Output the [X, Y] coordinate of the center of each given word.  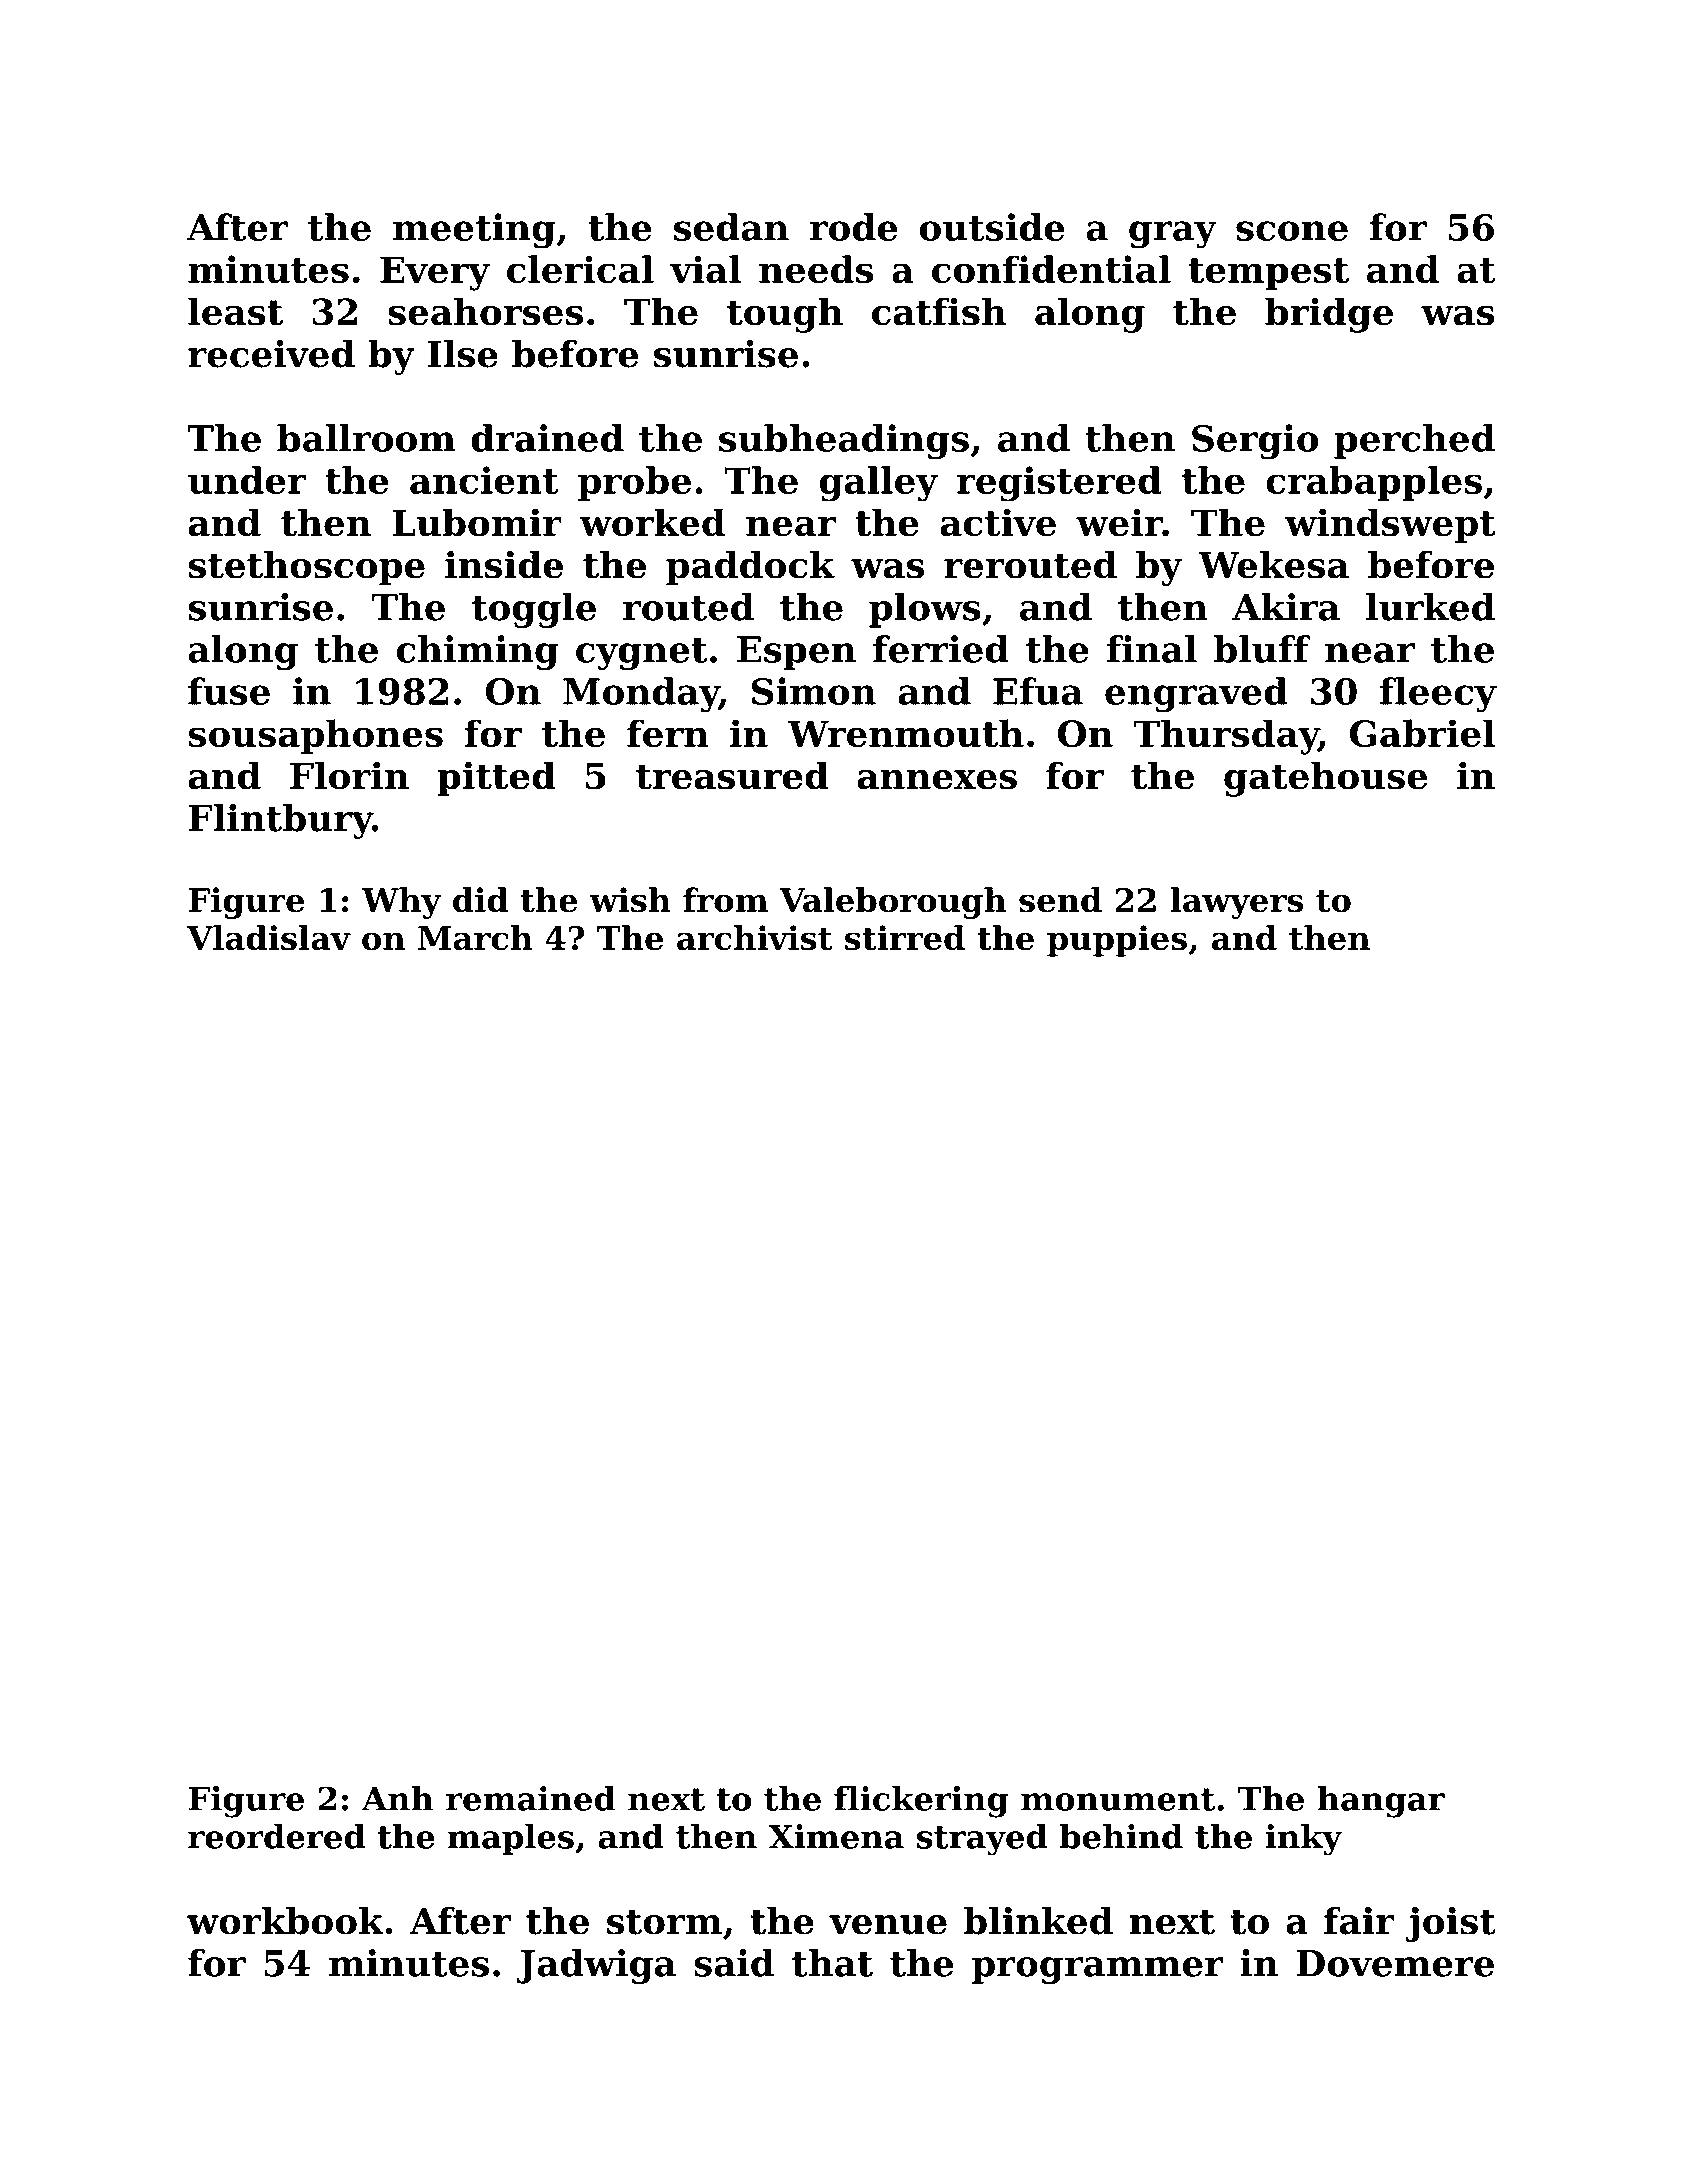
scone [1292, 231]
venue [888, 1925]
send [1060, 900]
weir [1119, 522]
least [235, 311]
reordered [276, 1836]
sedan [731, 227]
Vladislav [269, 938]
